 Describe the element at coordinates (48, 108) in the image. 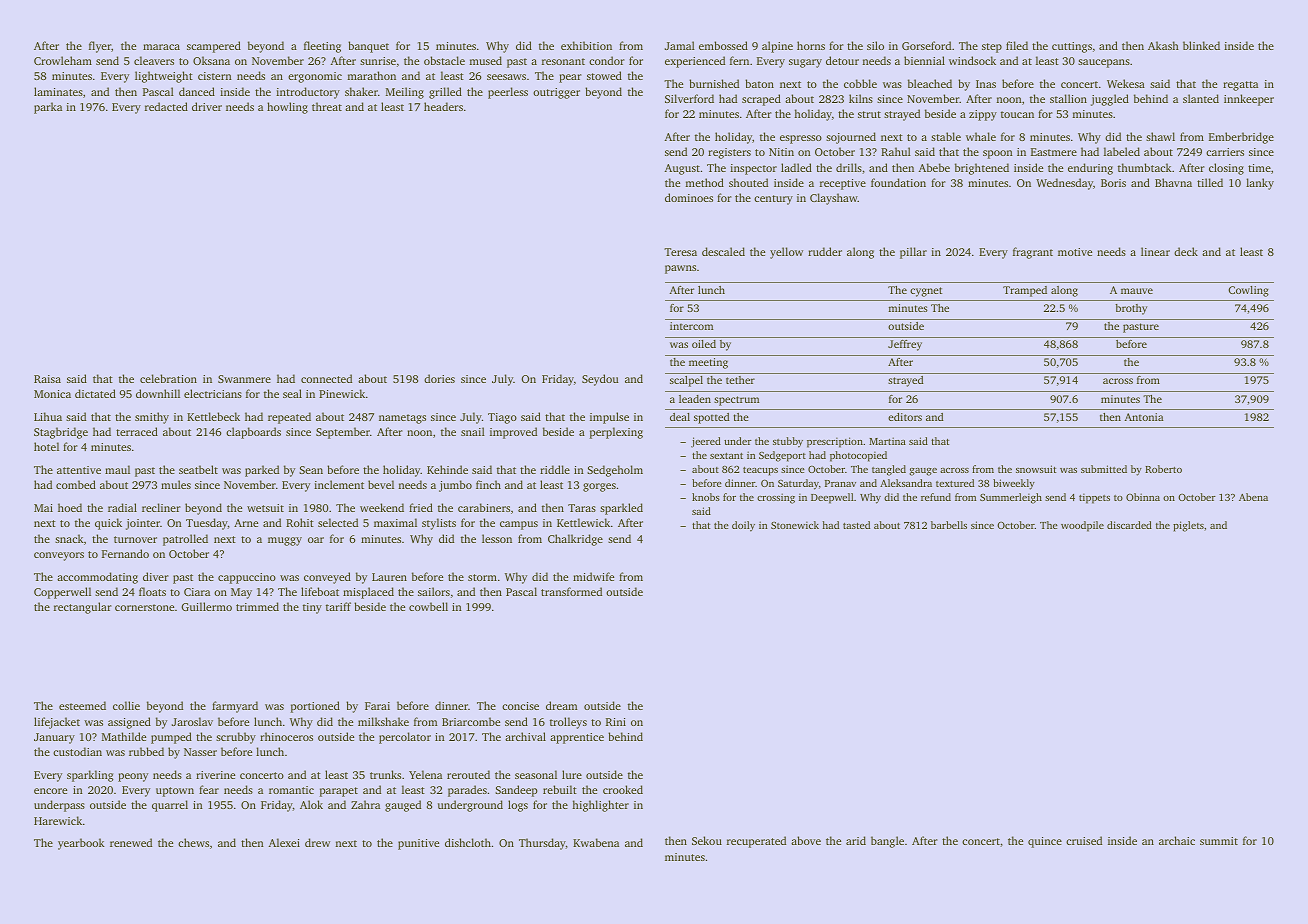

I see `parka` at that location.
